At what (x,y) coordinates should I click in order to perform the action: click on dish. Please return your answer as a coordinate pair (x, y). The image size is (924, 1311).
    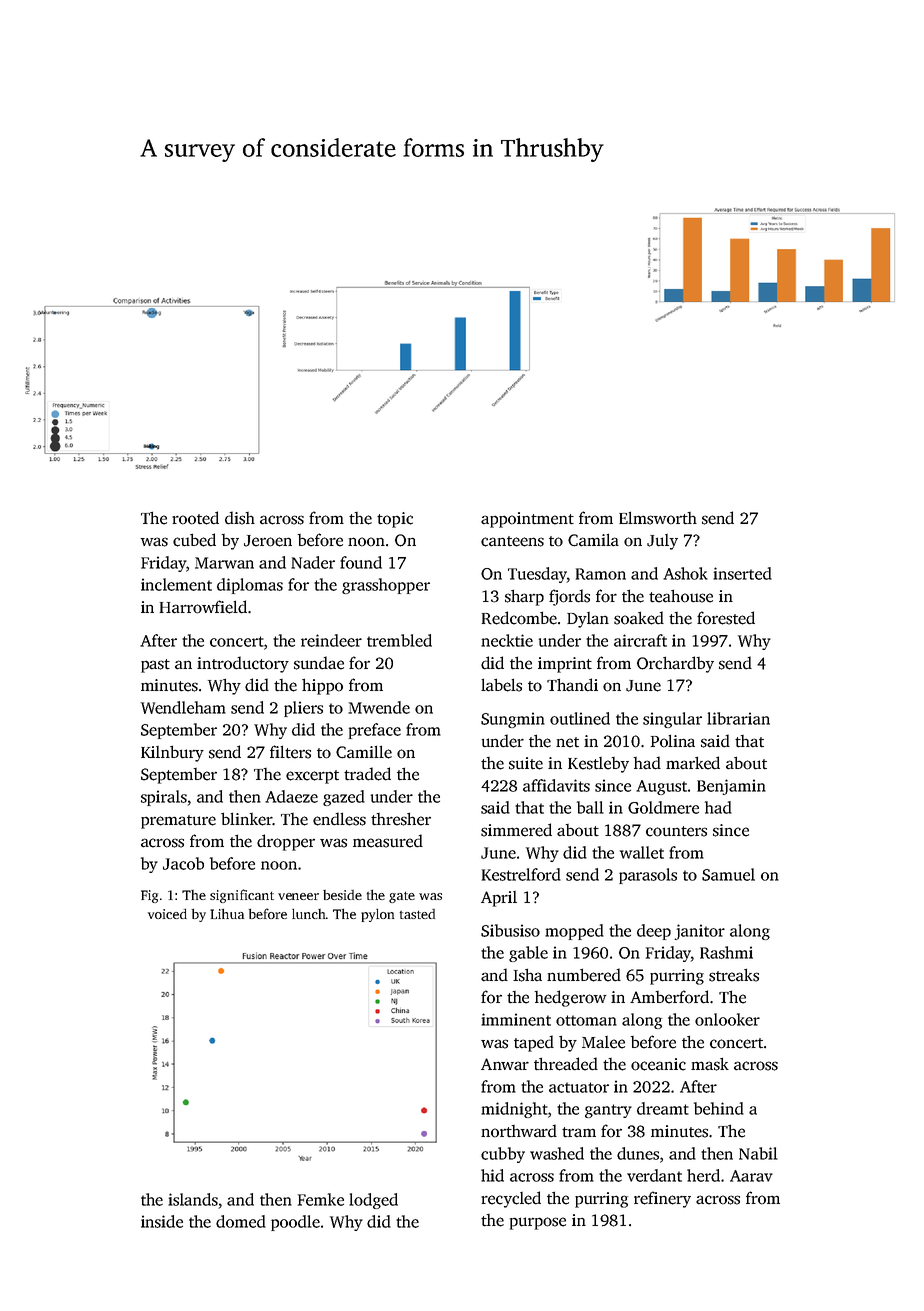
    Looking at the image, I should click on (240, 518).
